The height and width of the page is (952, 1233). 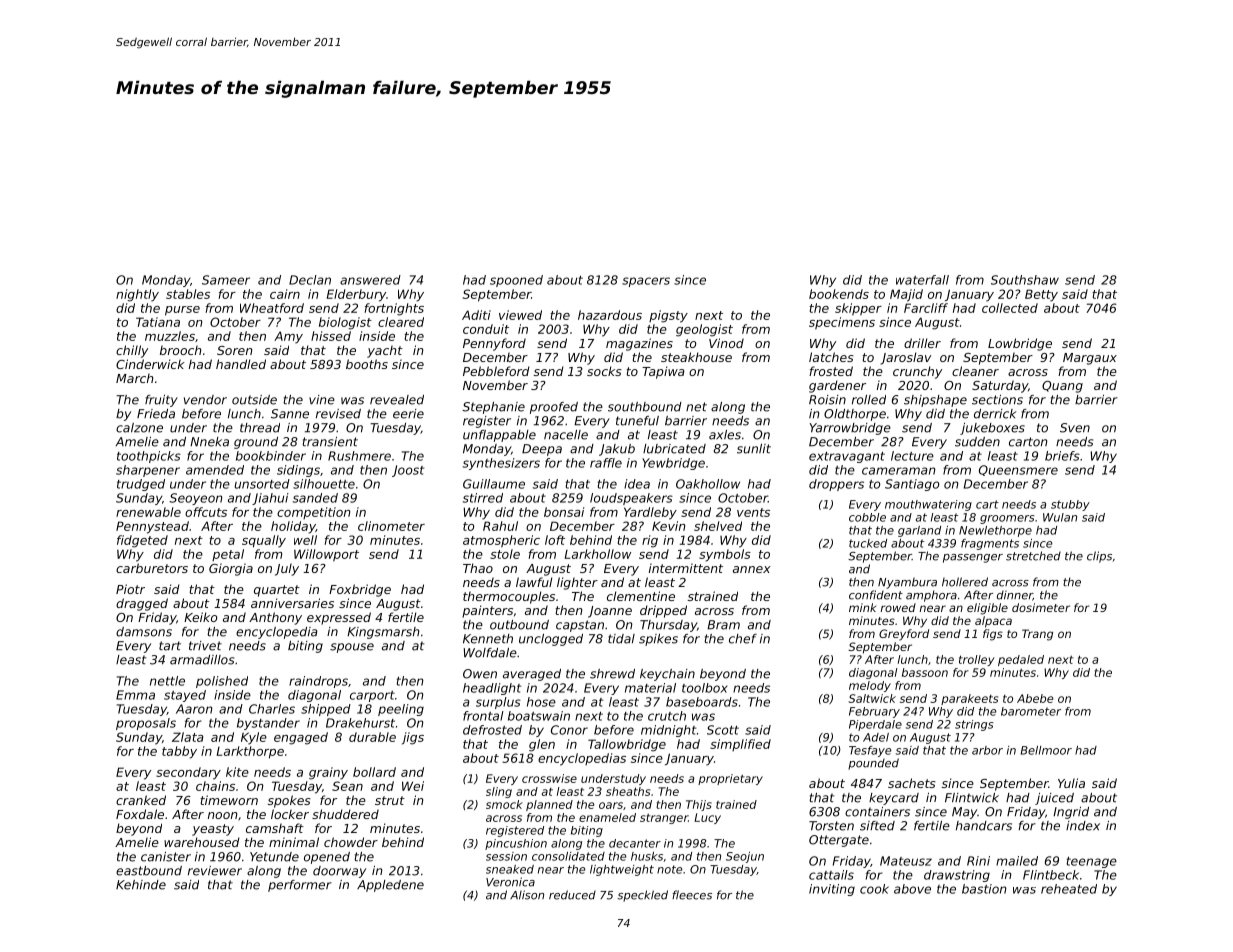 I want to click on waterfall, so click(x=922, y=280).
